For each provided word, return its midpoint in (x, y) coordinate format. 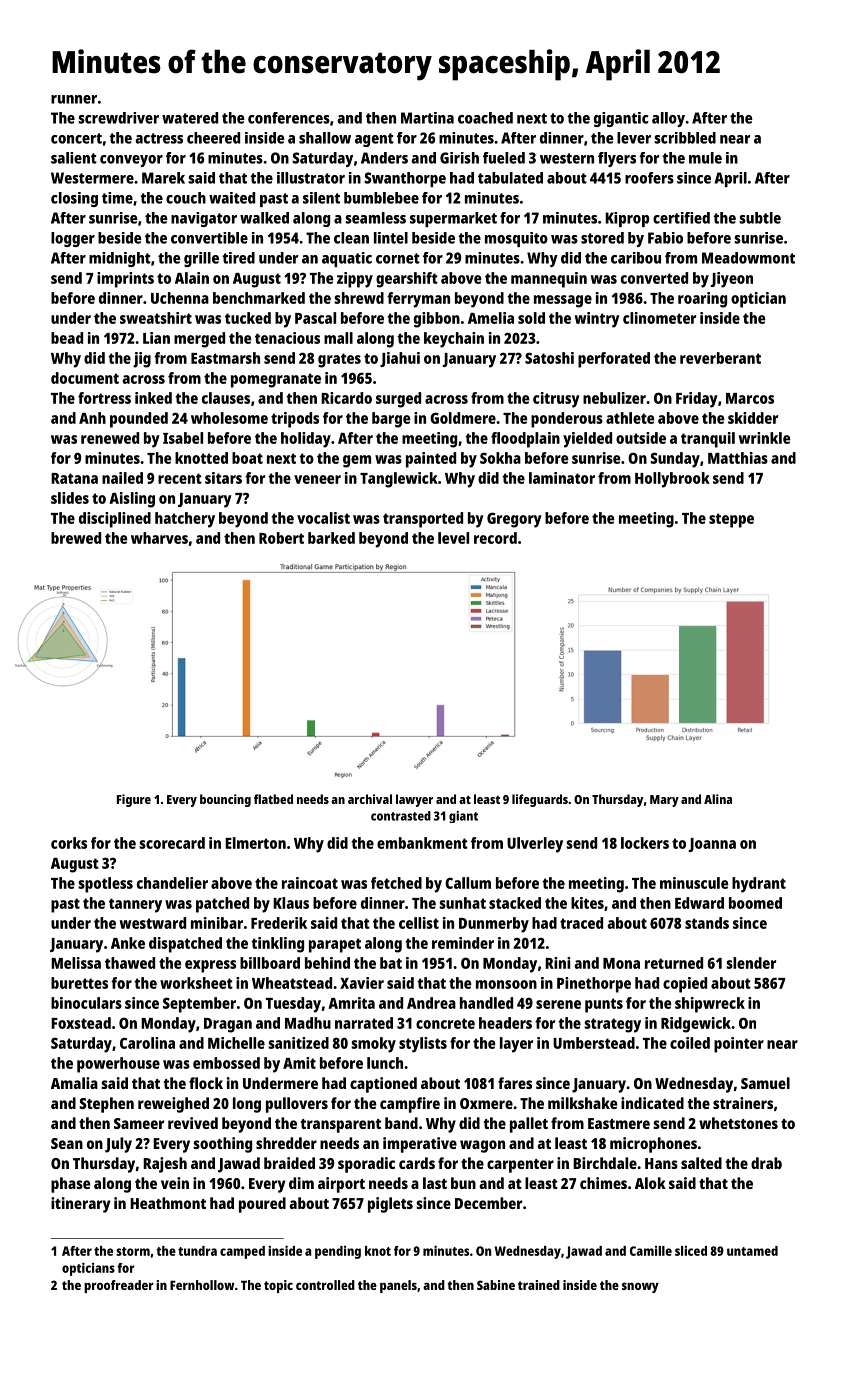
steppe (731, 520)
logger (73, 239)
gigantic (621, 119)
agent (374, 140)
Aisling (132, 500)
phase (70, 1185)
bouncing (225, 800)
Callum (468, 883)
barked (331, 538)
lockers (645, 843)
